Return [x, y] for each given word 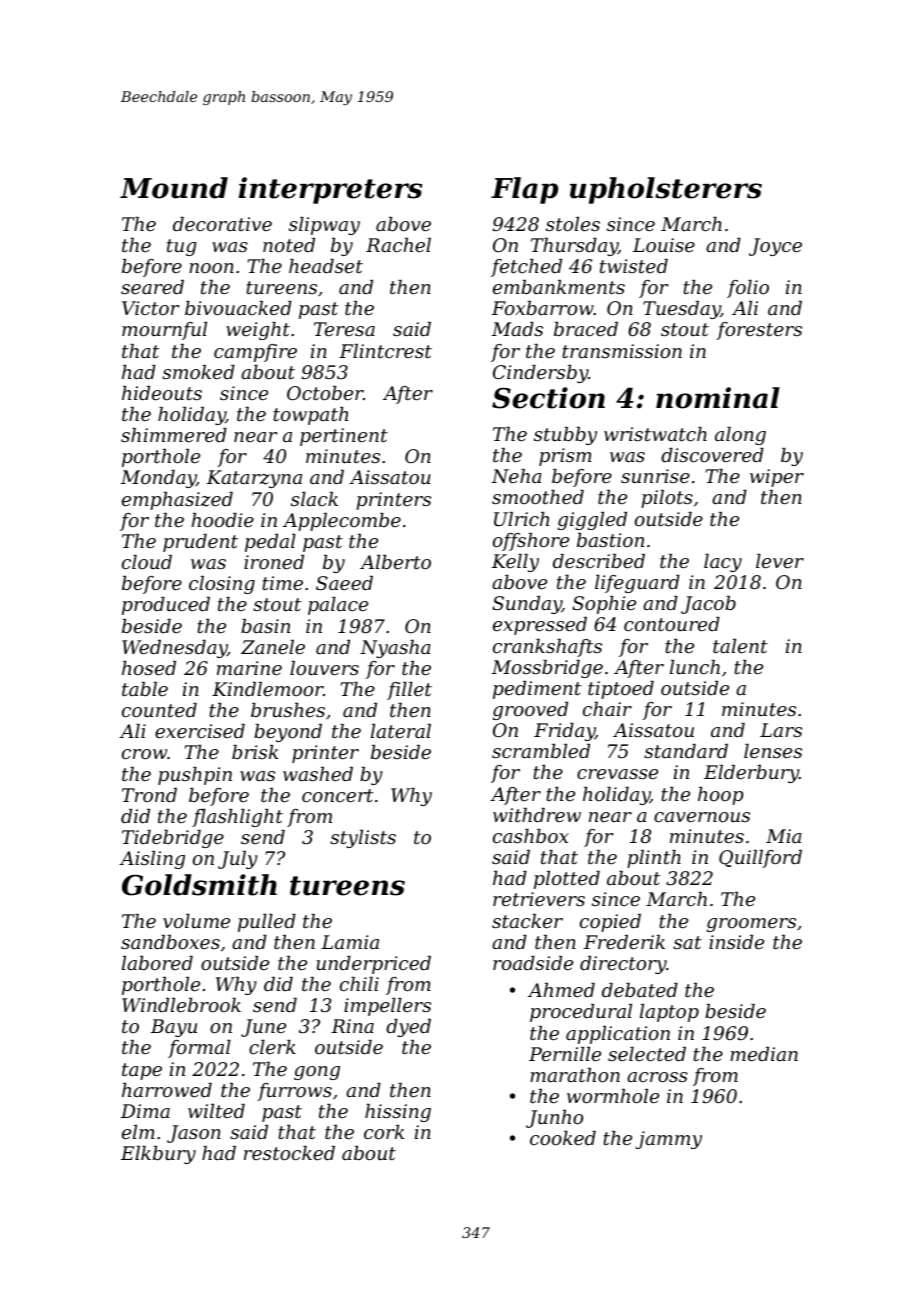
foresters [759, 331]
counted [159, 710]
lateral [401, 731]
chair [607, 709]
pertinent [344, 437]
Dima [145, 1111]
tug [182, 247]
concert [337, 795]
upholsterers [666, 190]
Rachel [398, 245]
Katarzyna [254, 479]
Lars [781, 730]
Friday [564, 732]
